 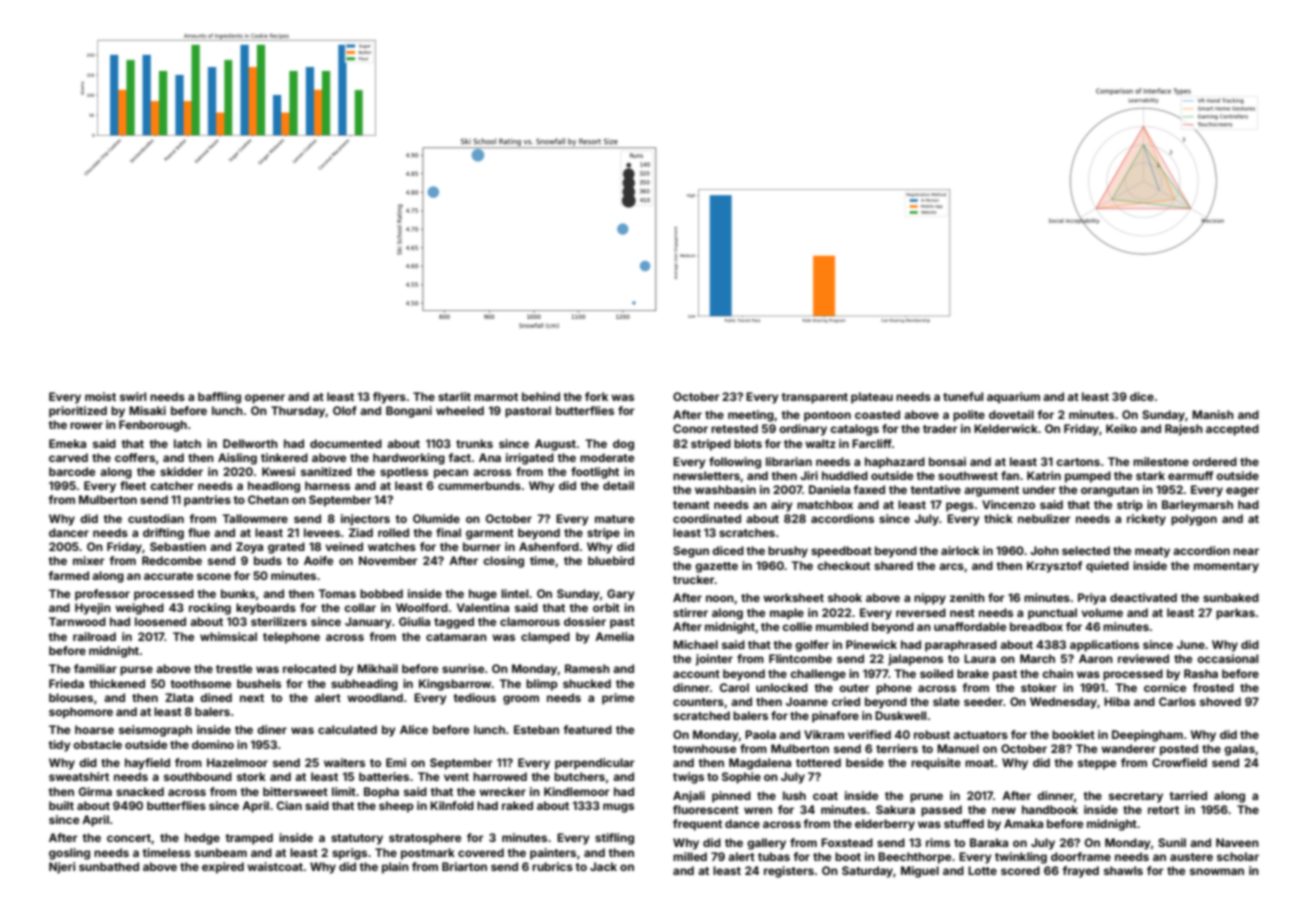 What do you see at coordinates (1179, 750) in the page?
I see `posted` at bounding box center [1179, 750].
